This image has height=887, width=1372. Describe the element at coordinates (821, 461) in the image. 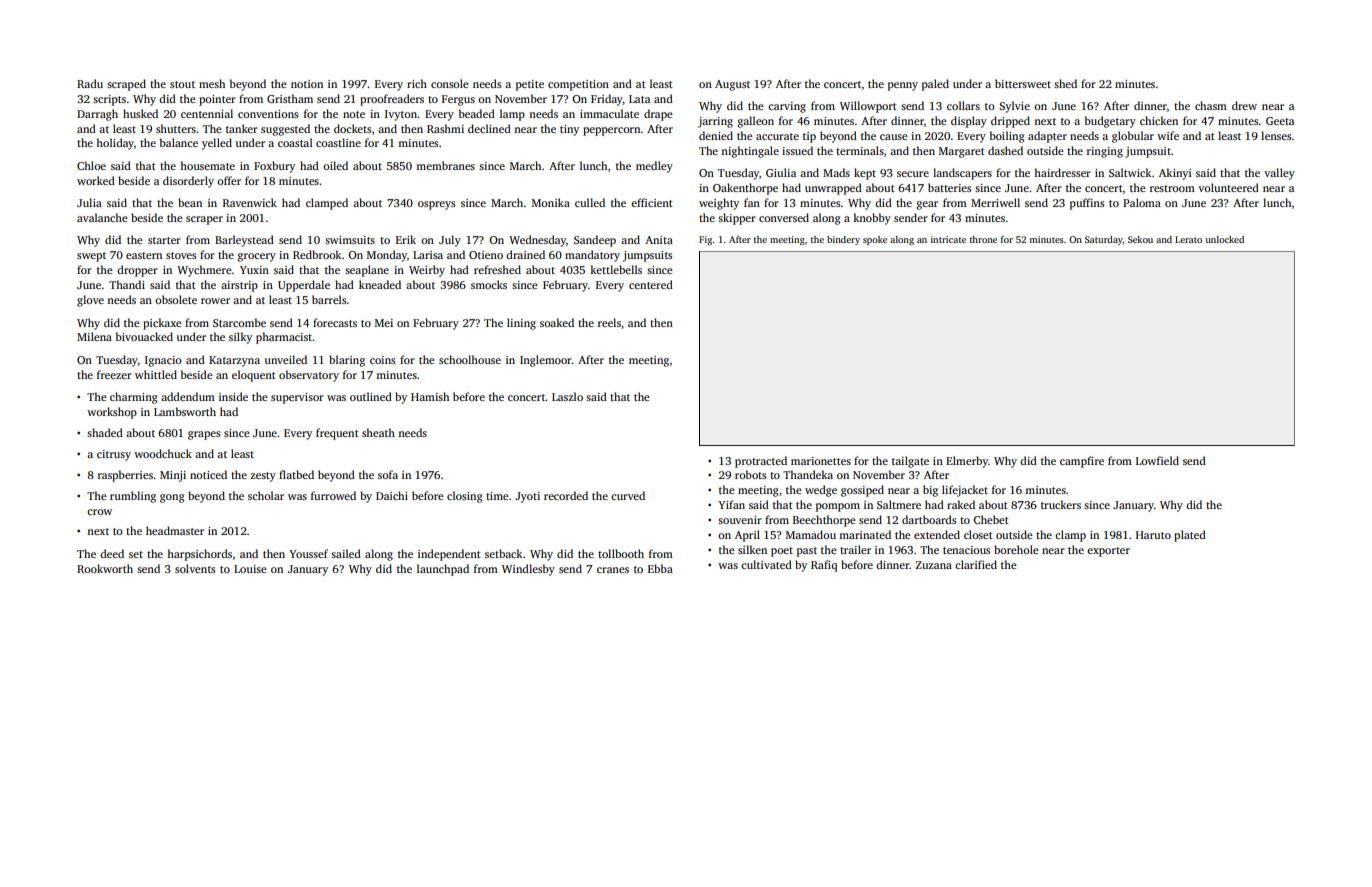

I see `marionettes` at that location.
